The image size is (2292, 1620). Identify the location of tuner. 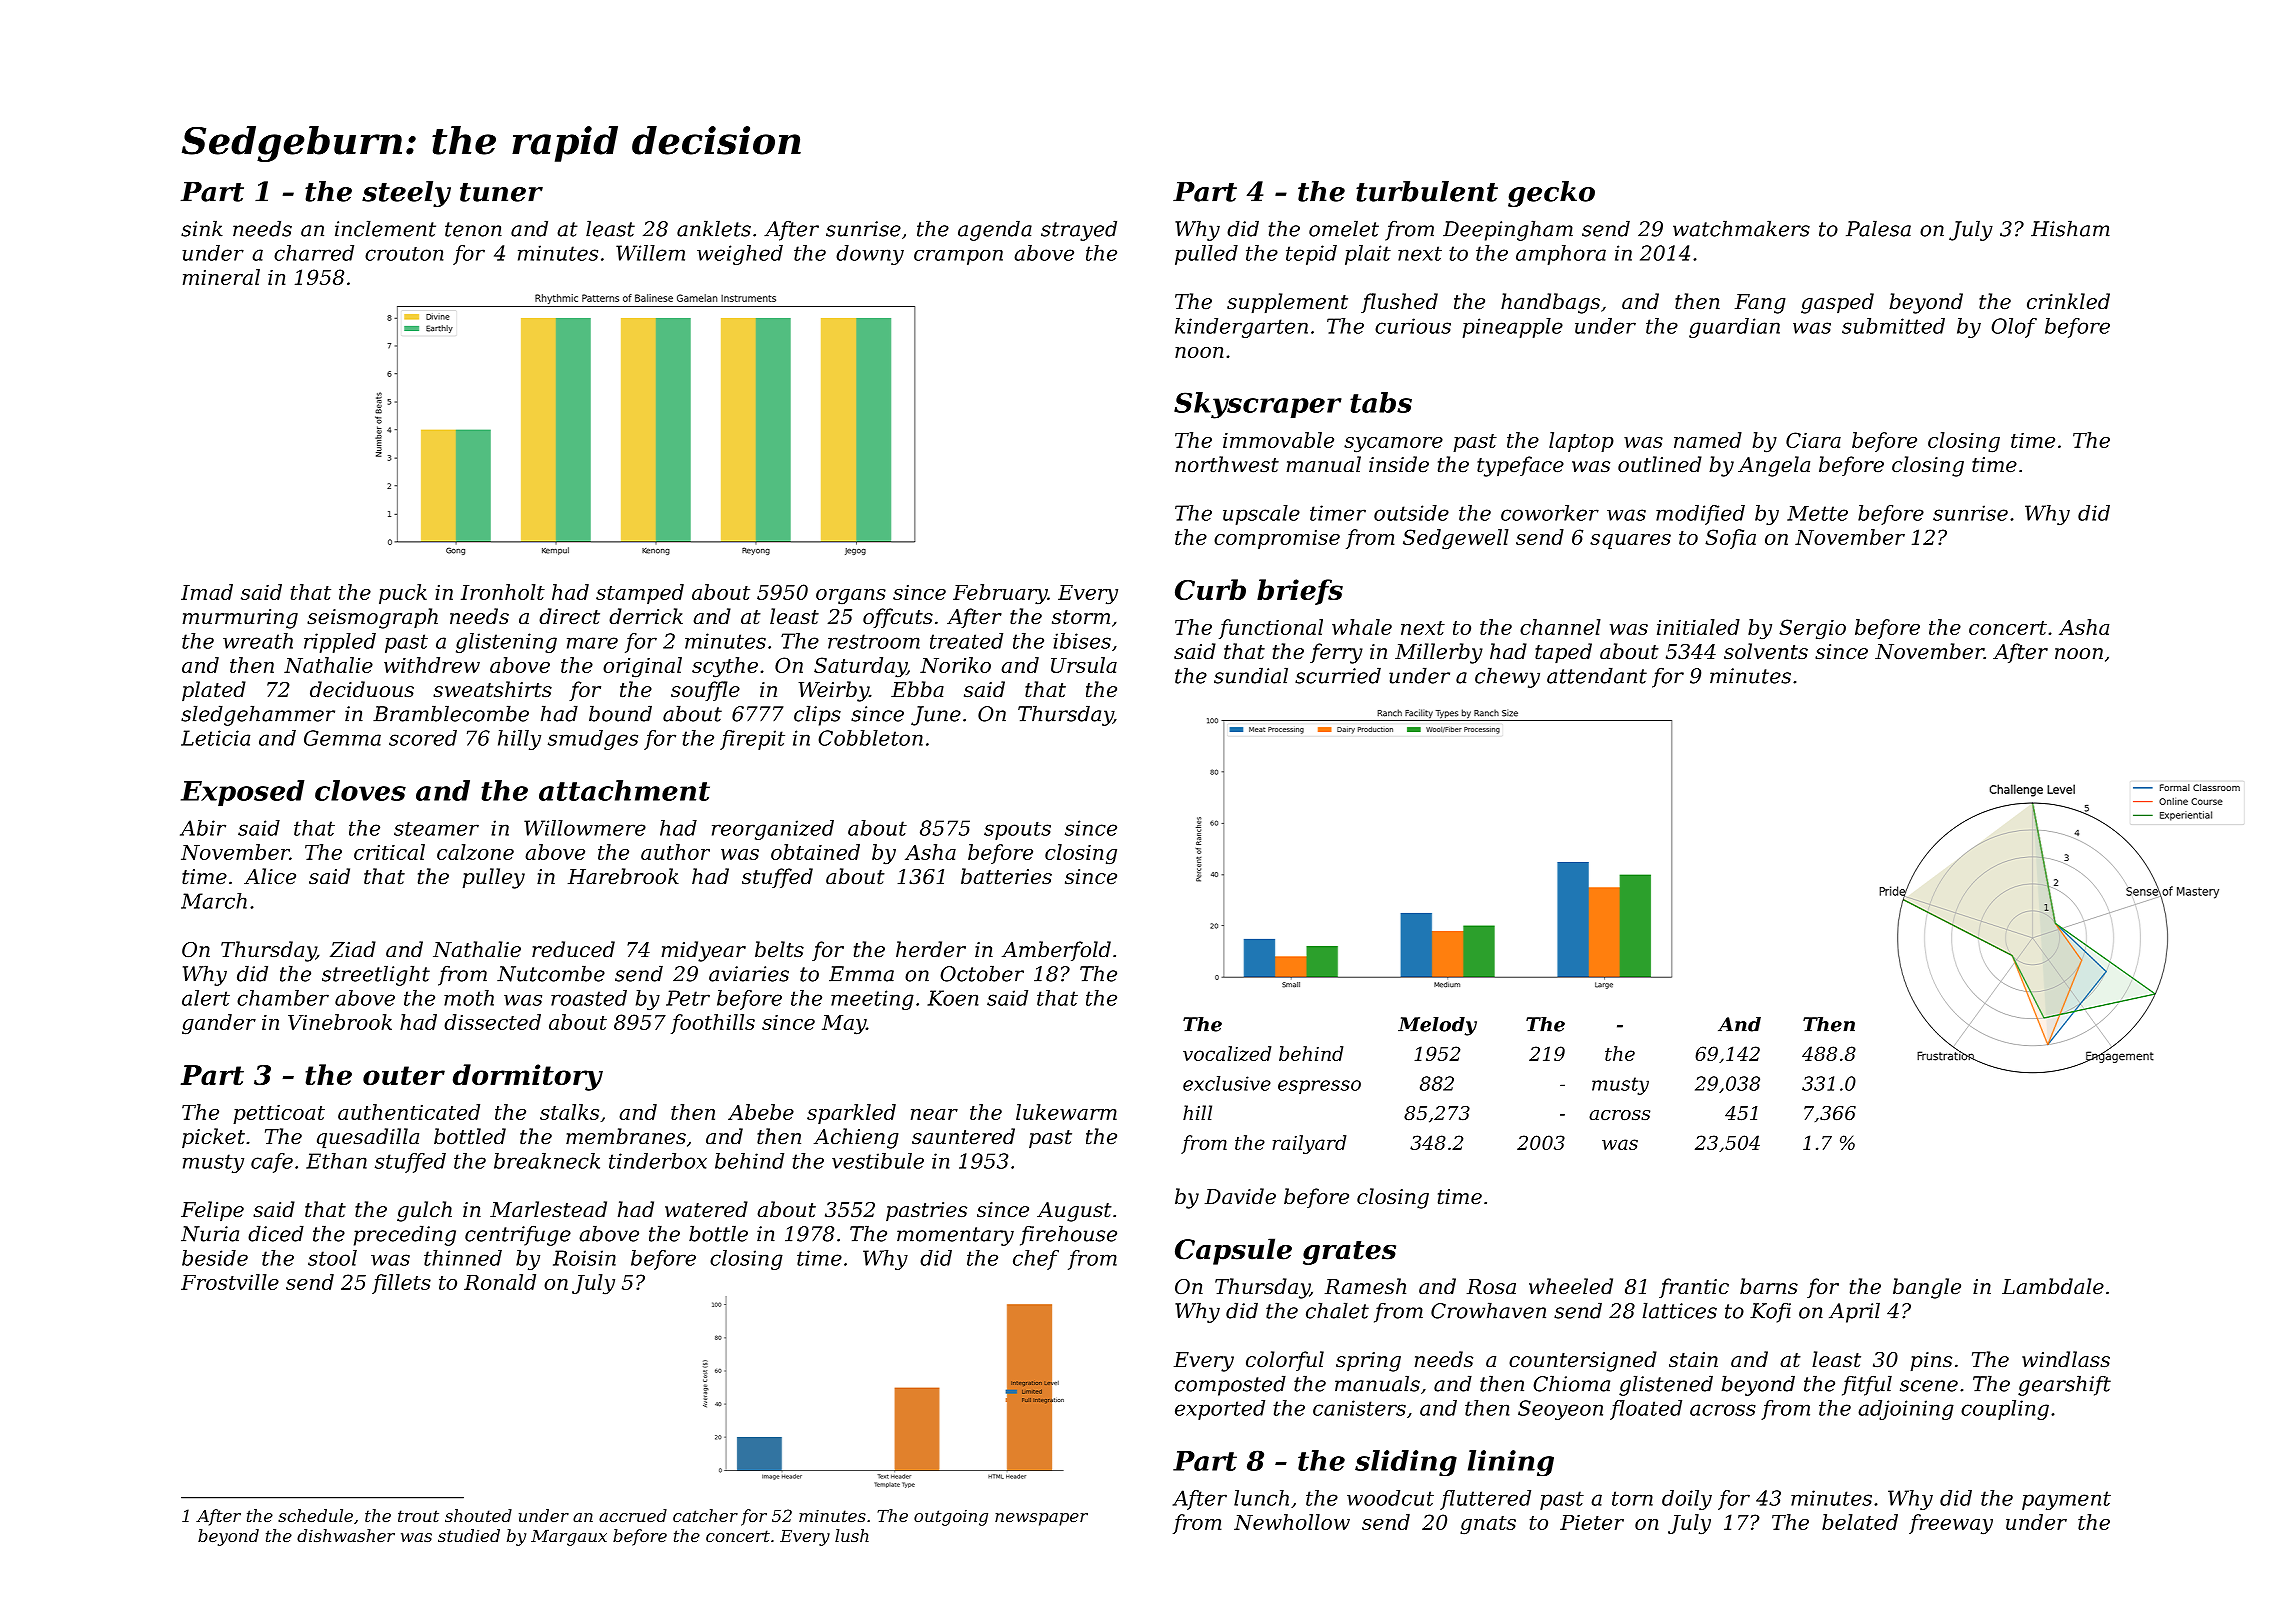
(501, 192).
